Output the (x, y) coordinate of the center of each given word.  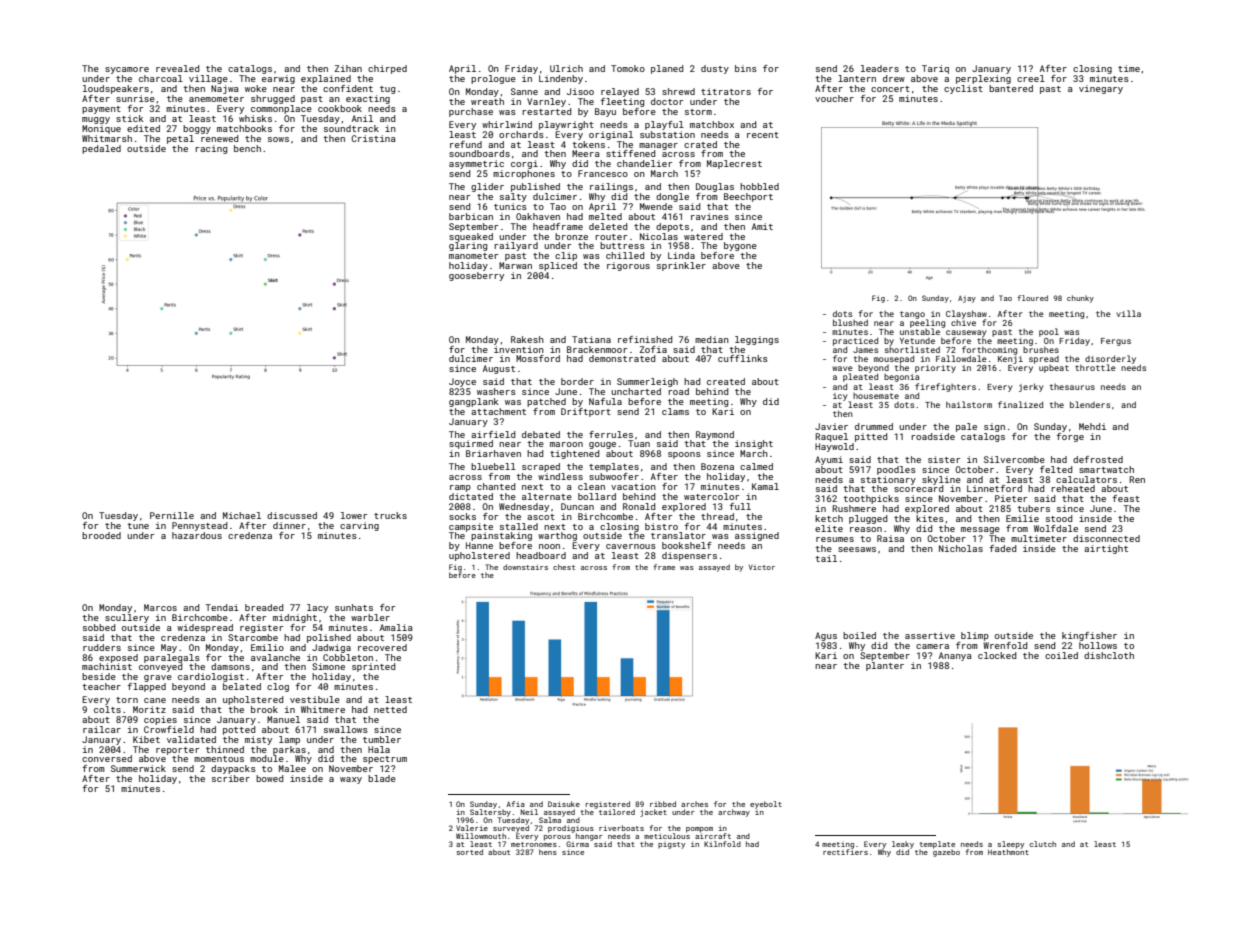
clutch (1043, 844)
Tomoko (628, 68)
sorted (470, 852)
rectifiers (845, 852)
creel (1031, 78)
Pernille (172, 515)
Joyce (462, 382)
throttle (1095, 367)
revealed (177, 68)
